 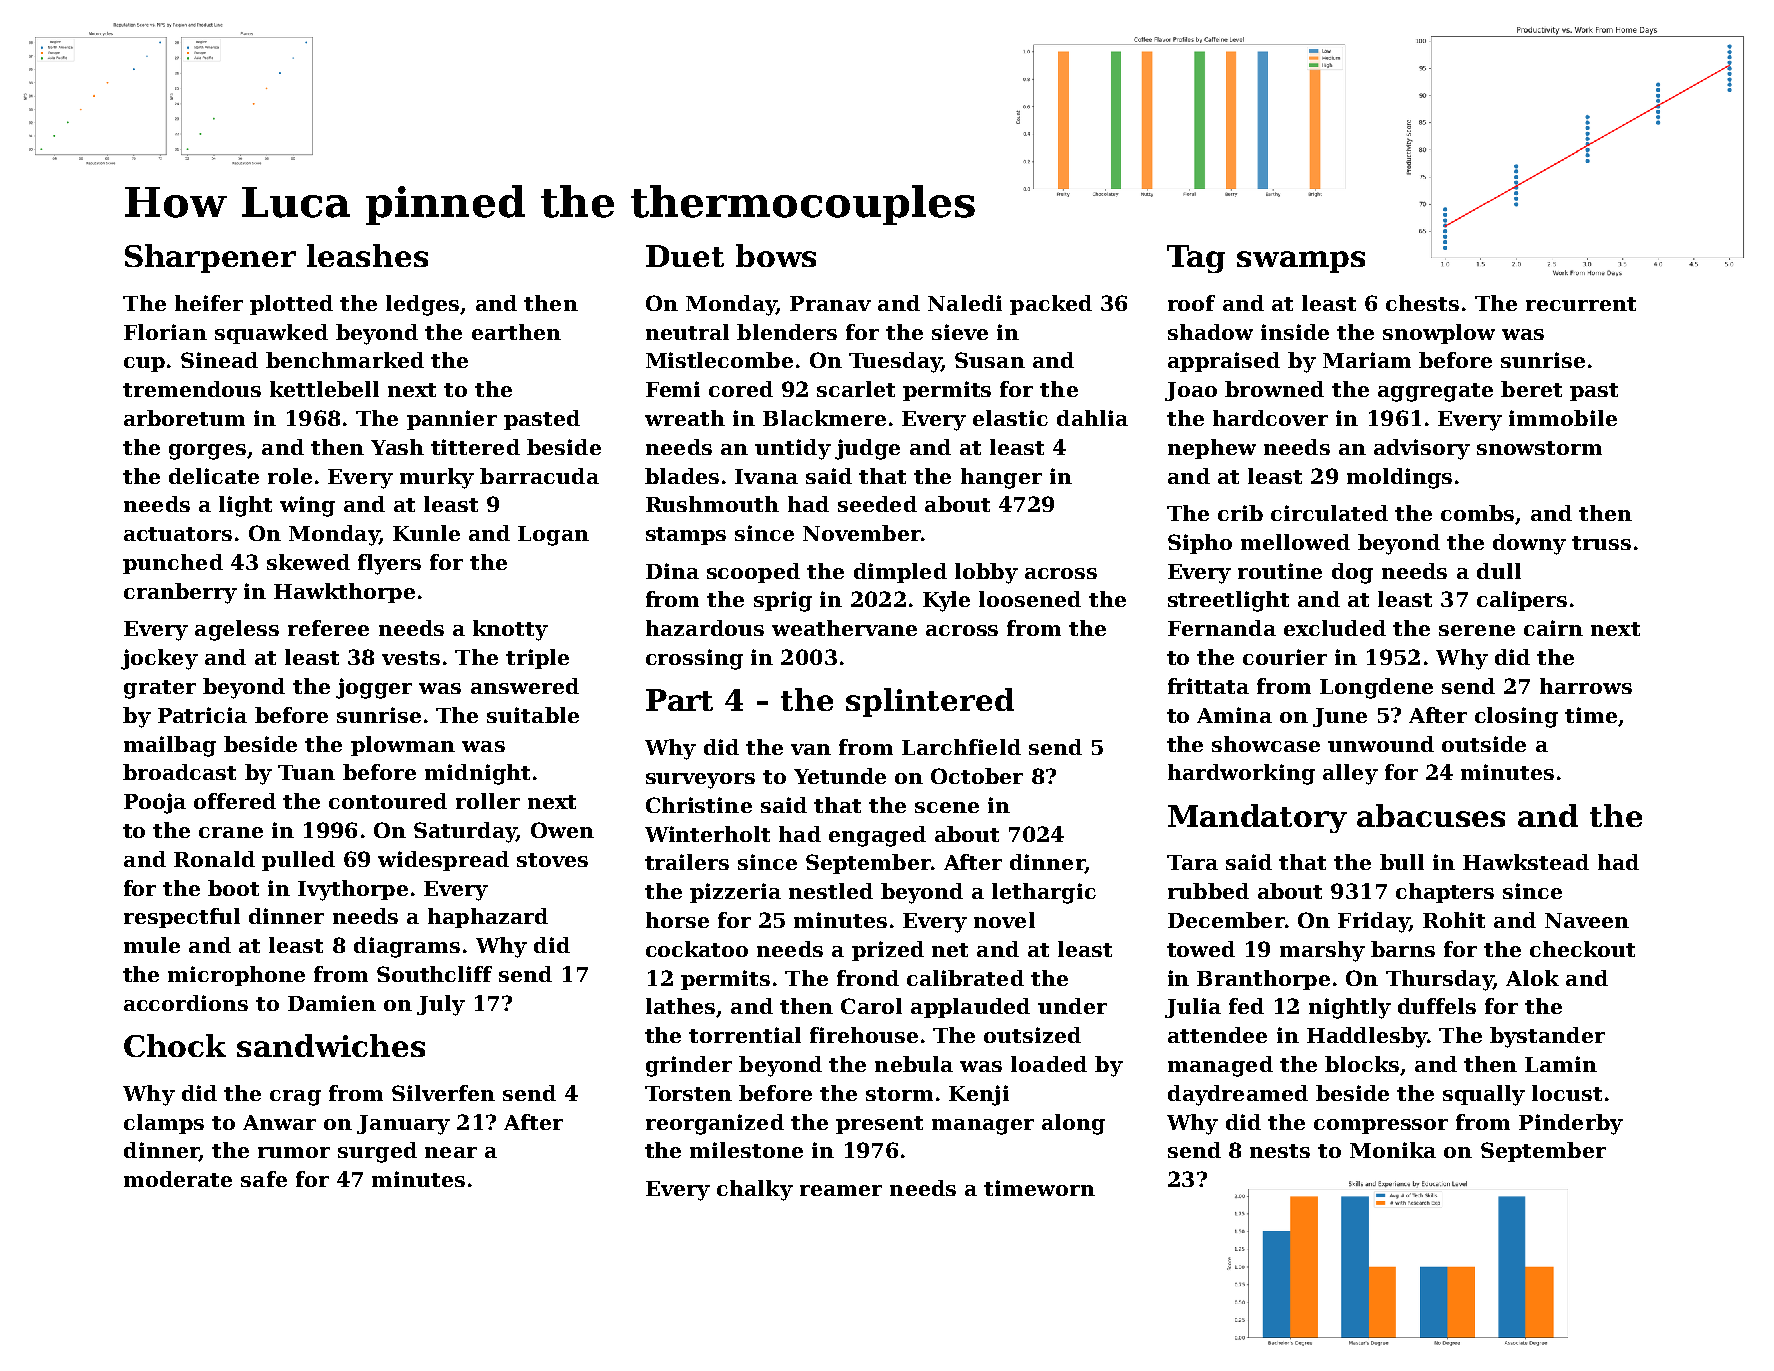 What do you see at coordinates (1547, 1037) in the image?
I see `bystander` at bounding box center [1547, 1037].
